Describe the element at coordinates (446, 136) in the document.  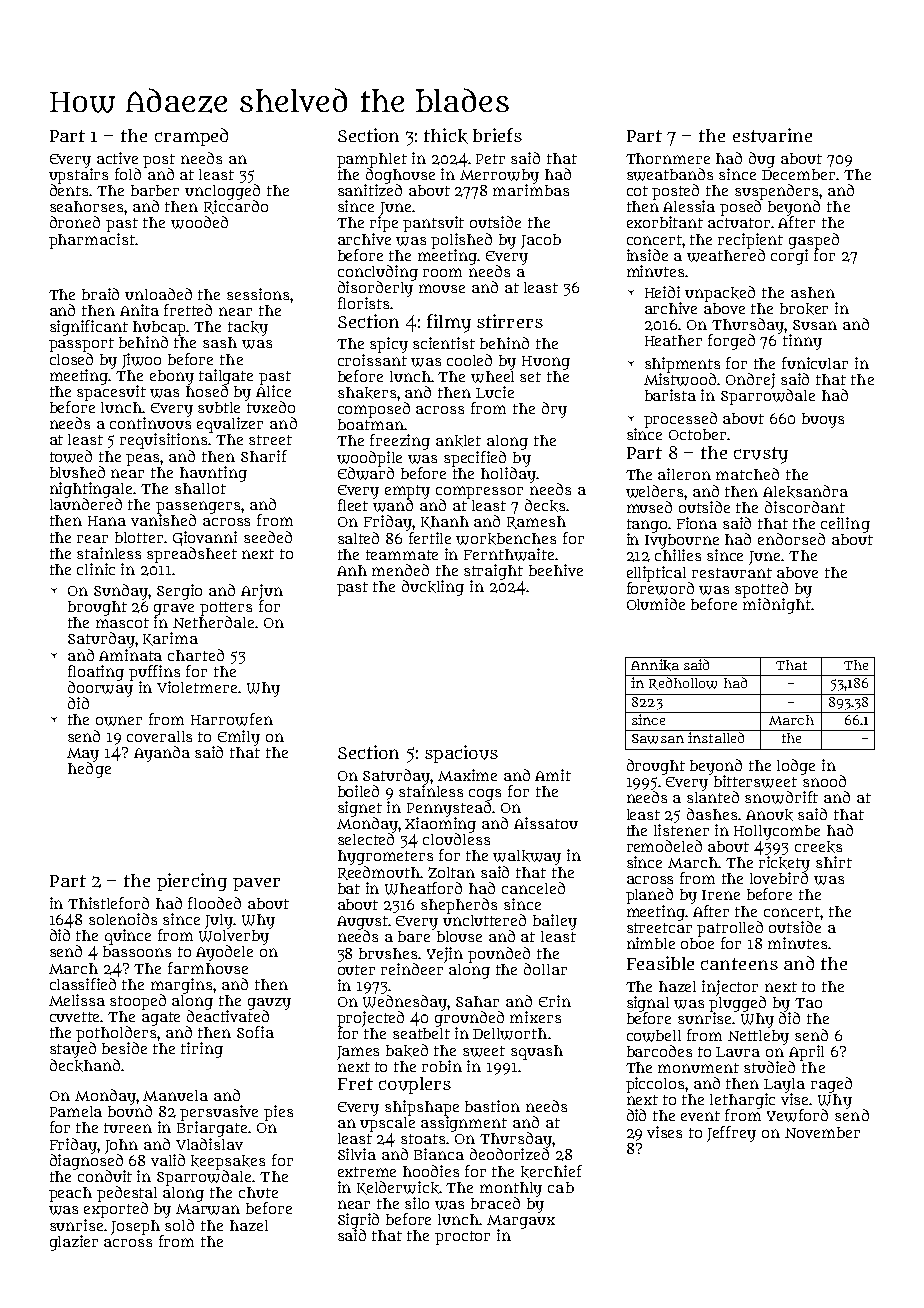
I see `thick` at that location.
